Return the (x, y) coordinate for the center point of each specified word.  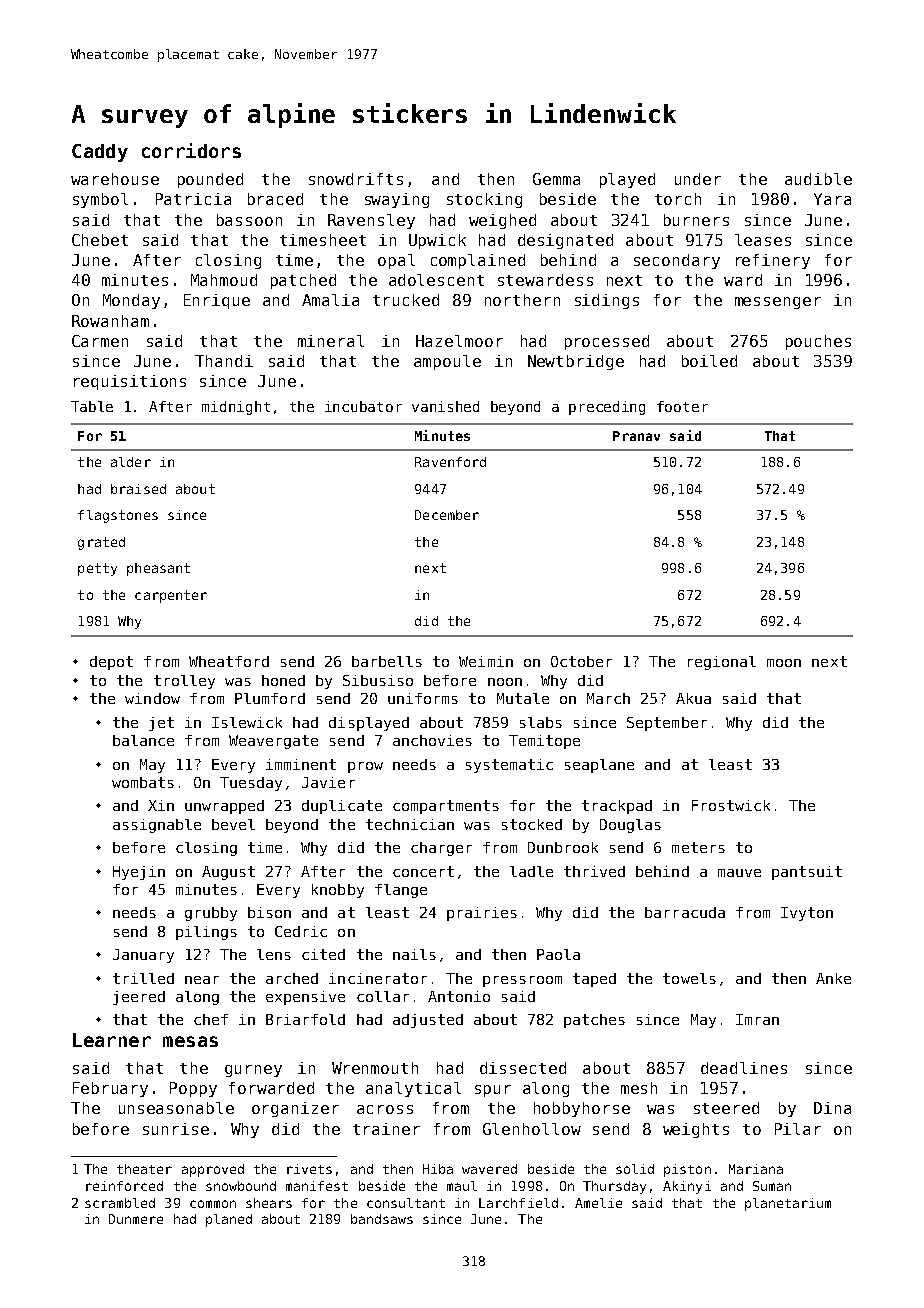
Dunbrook (563, 847)
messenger (778, 303)
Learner (112, 1040)
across (385, 1109)
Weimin (486, 661)
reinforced (124, 1186)
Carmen (100, 341)
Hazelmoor (459, 341)
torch (678, 199)
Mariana (756, 1169)
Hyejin (139, 873)
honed (283, 680)
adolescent (436, 280)
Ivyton (807, 914)
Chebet (100, 240)
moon (784, 663)
